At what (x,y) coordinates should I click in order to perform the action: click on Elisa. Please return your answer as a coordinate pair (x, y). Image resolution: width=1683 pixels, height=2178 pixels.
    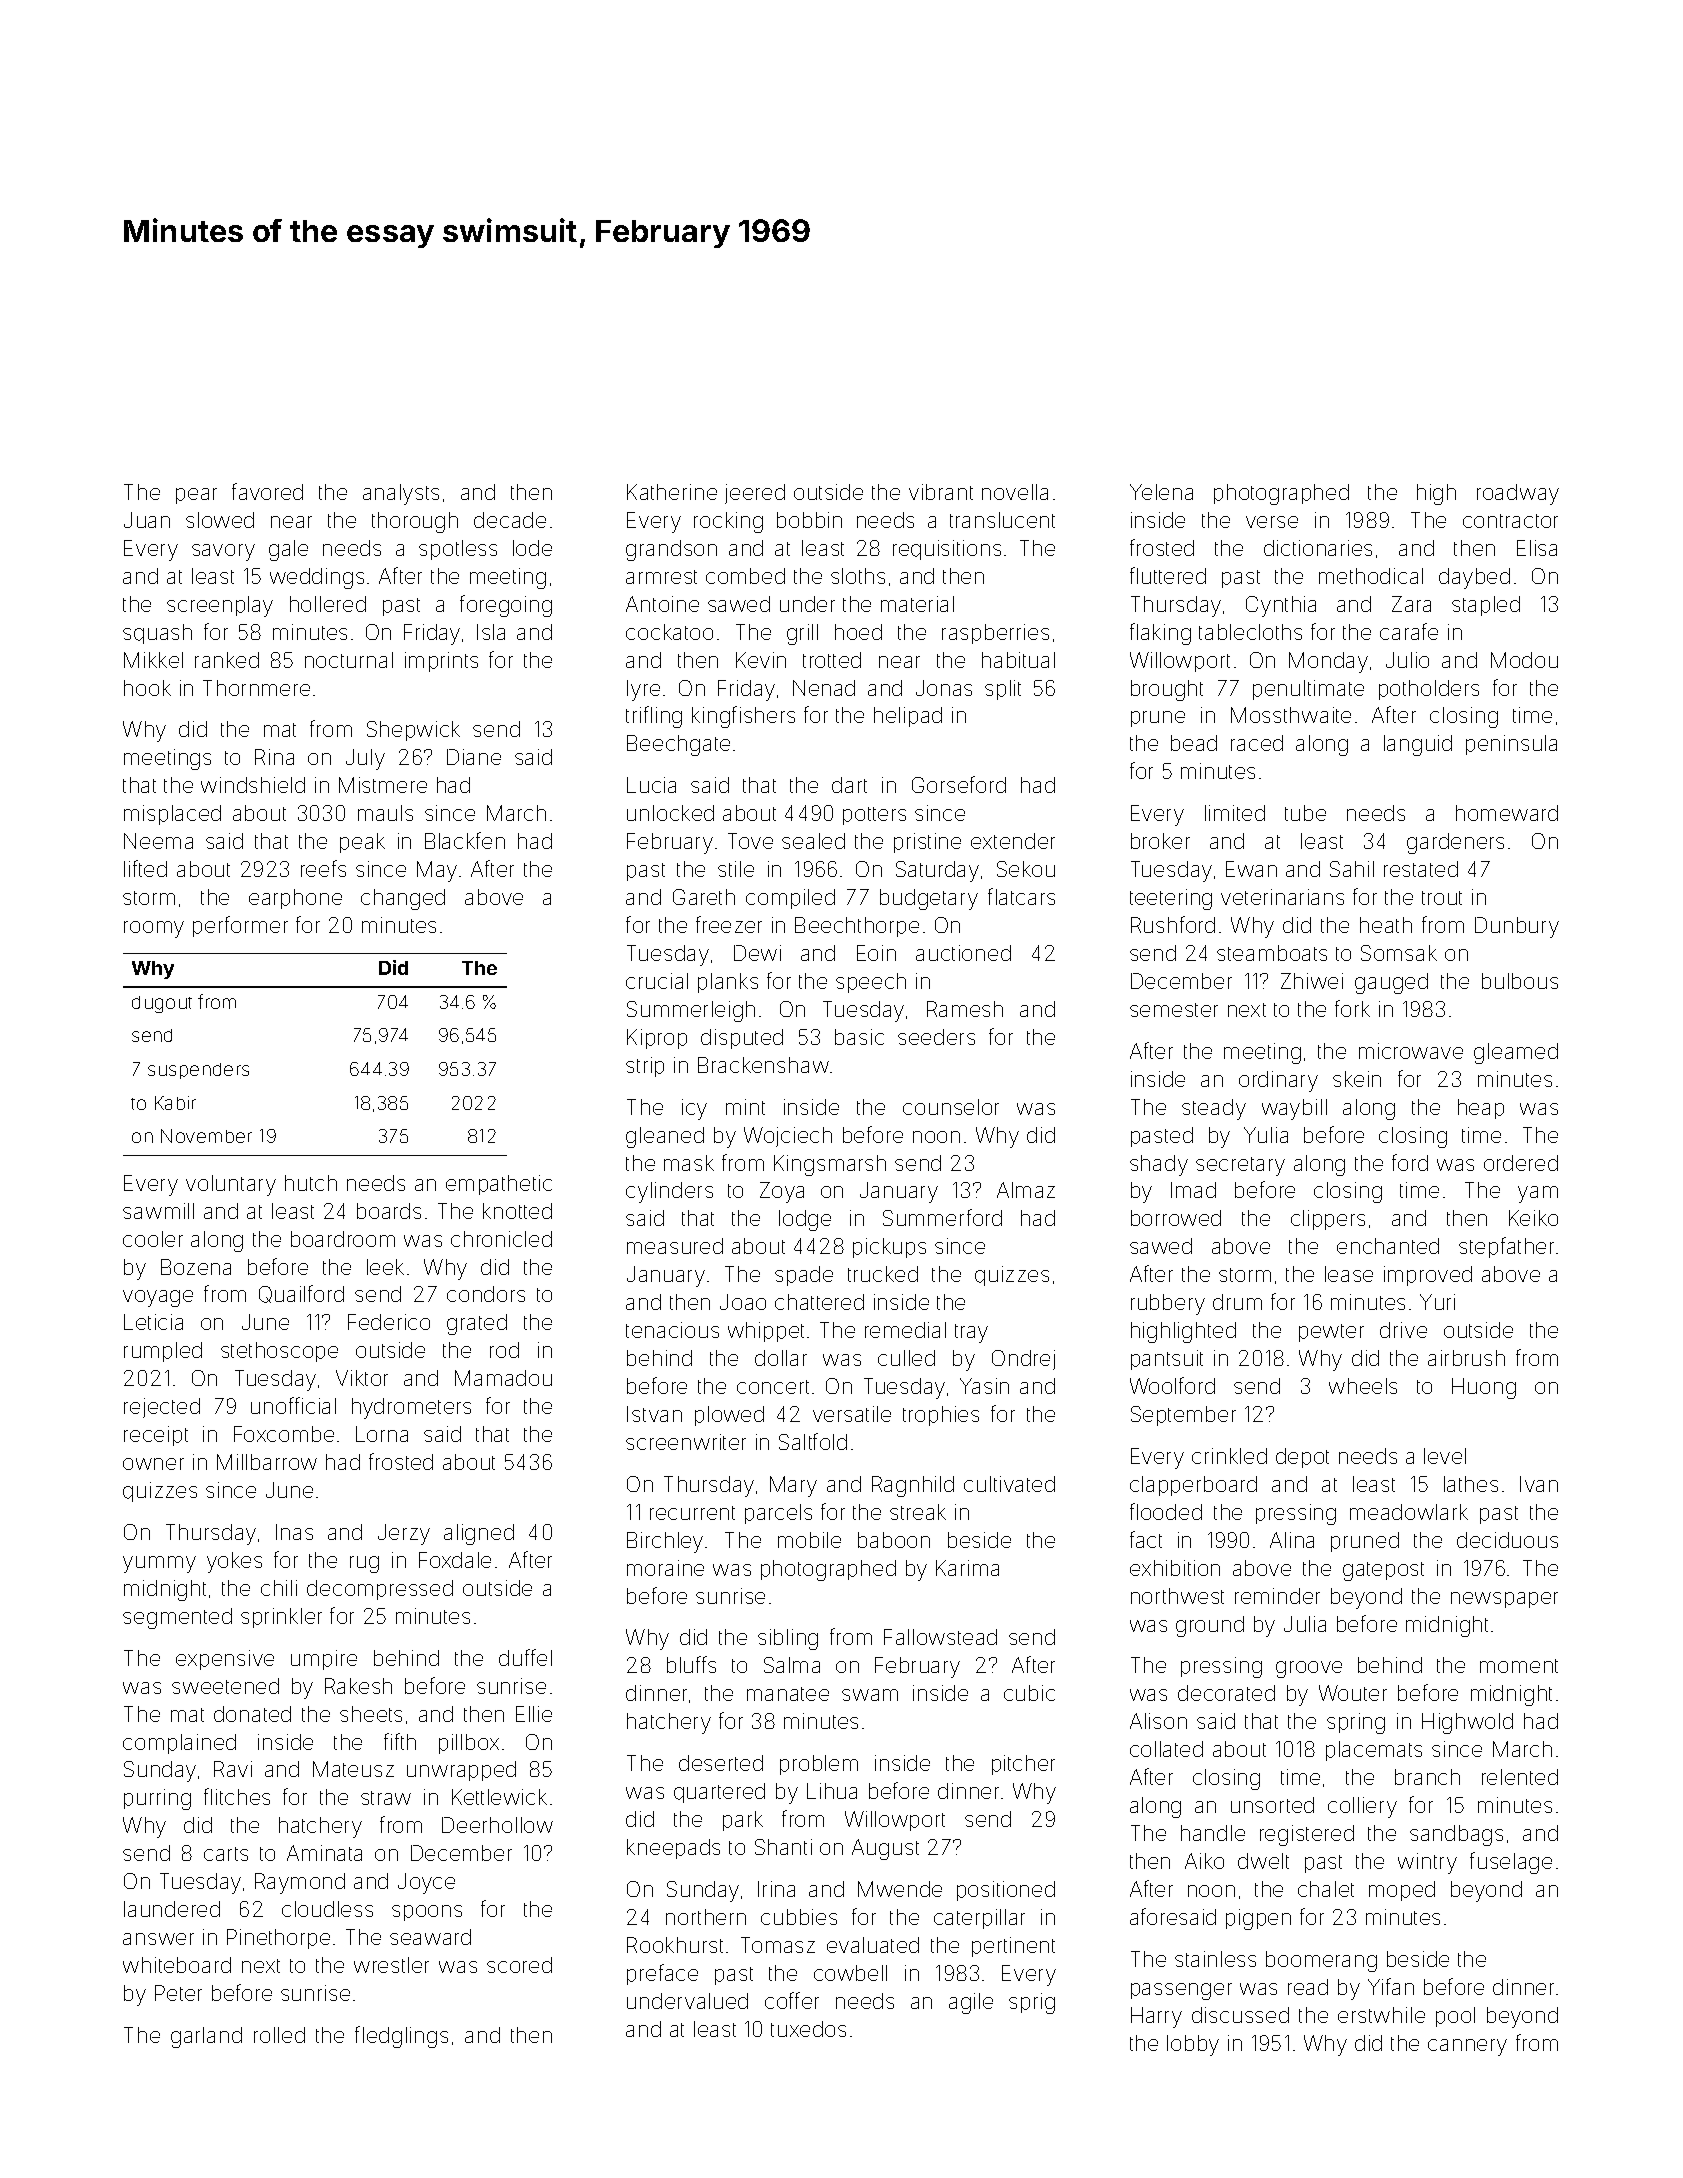
    Looking at the image, I should click on (1537, 548).
